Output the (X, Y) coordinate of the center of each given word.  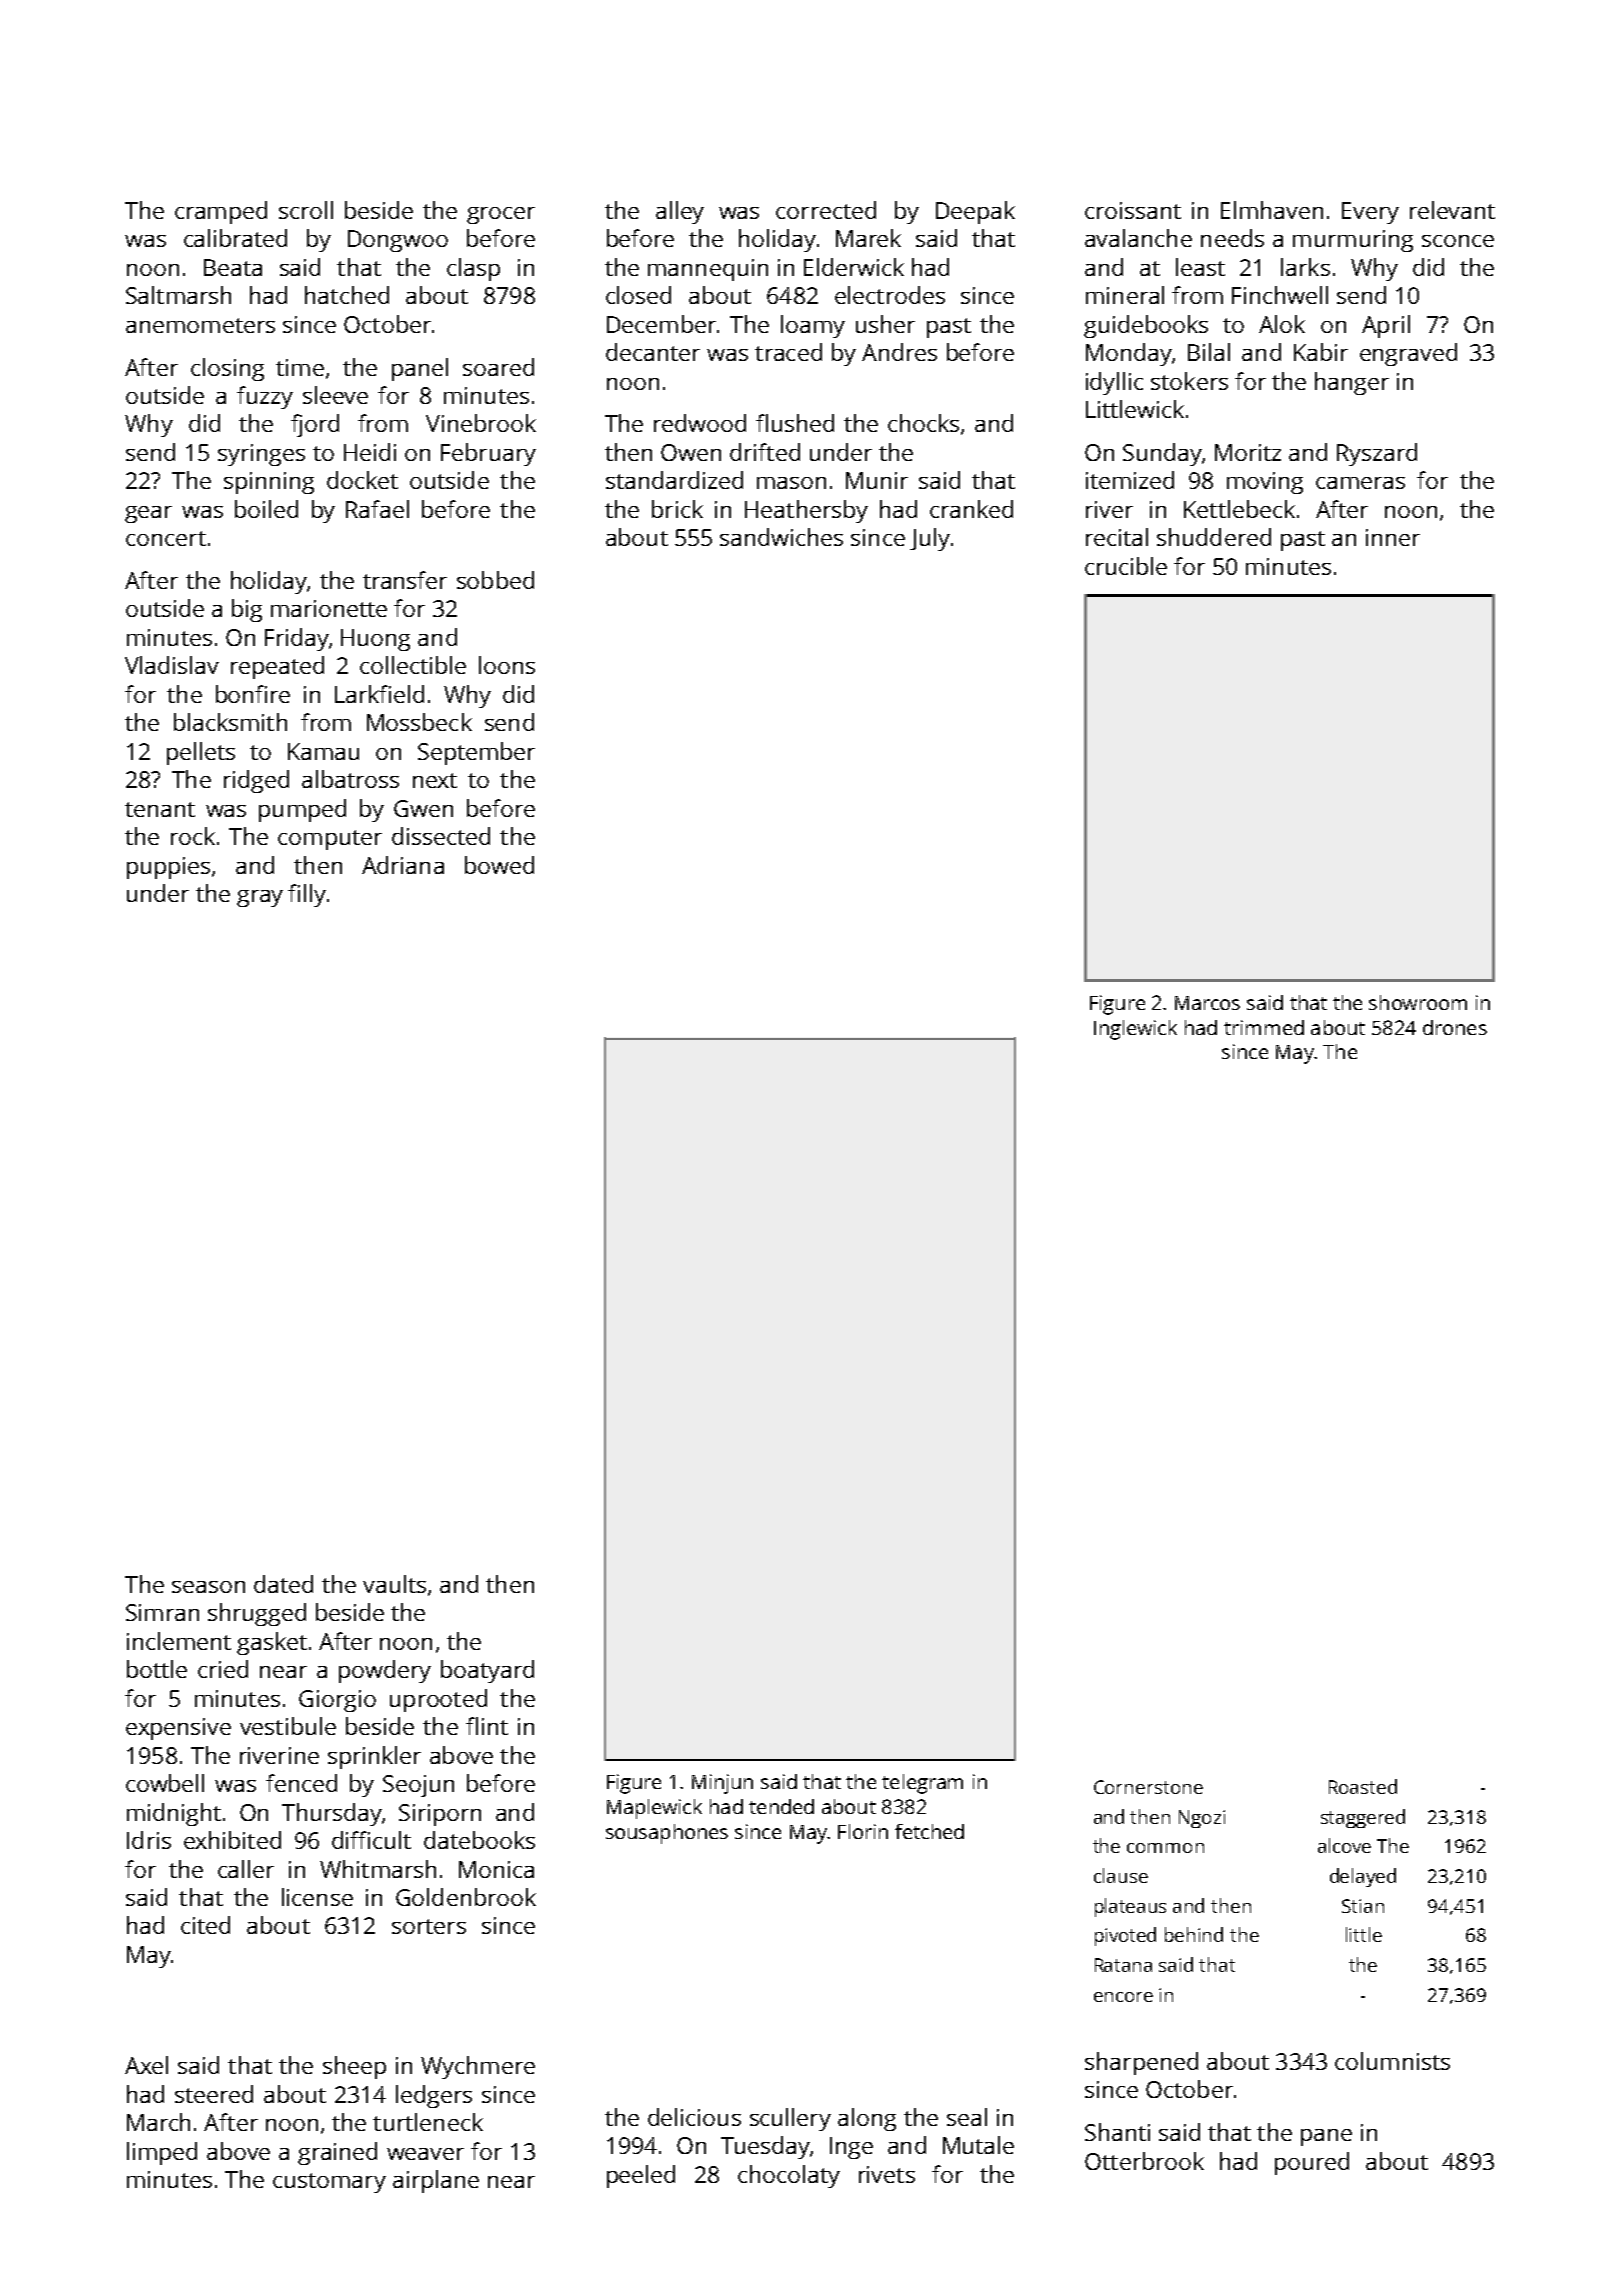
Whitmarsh (378, 1869)
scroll (306, 210)
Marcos (1207, 1003)
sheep (354, 2067)
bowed (499, 865)
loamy (813, 326)
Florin (863, 1831)
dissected (441, 836)
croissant (1133, 210)
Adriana (403, 865)
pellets (201, 753)
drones (1455, 1027)
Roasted (1363, 1786)
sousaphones (667, 1834)
